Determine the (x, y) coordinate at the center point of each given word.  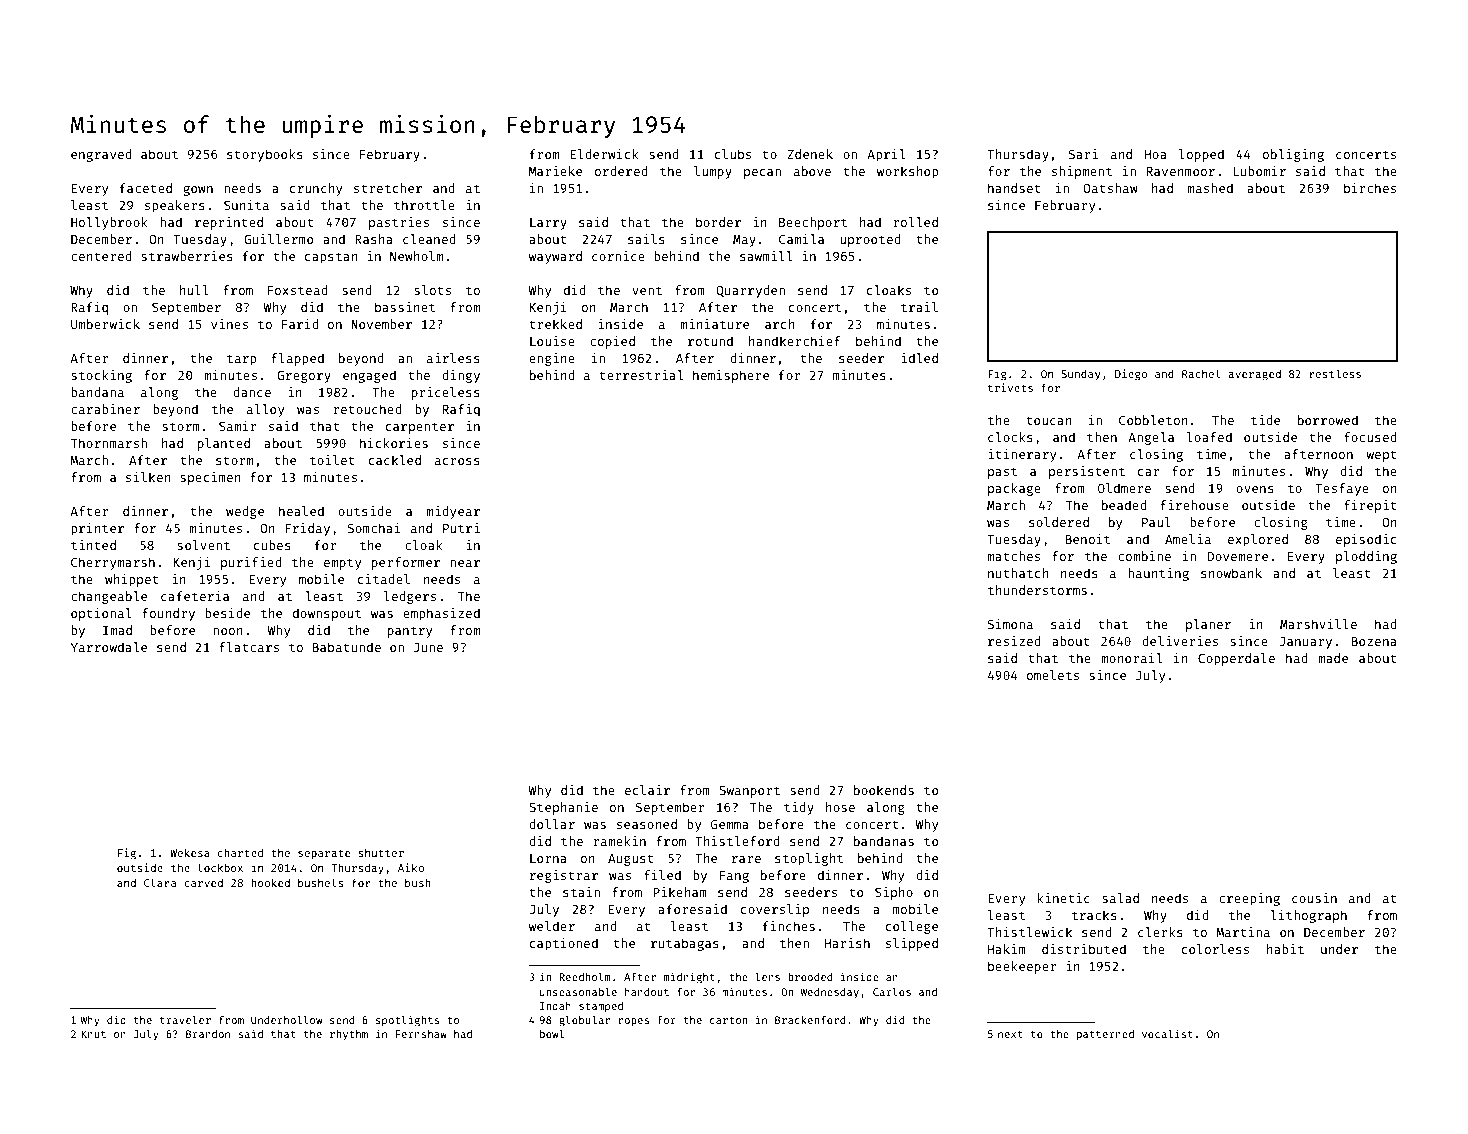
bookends (884, 790)
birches (1370, 188)
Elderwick (604, 154)
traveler (185, 1019)
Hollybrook (109, 223)
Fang (734, 877)
